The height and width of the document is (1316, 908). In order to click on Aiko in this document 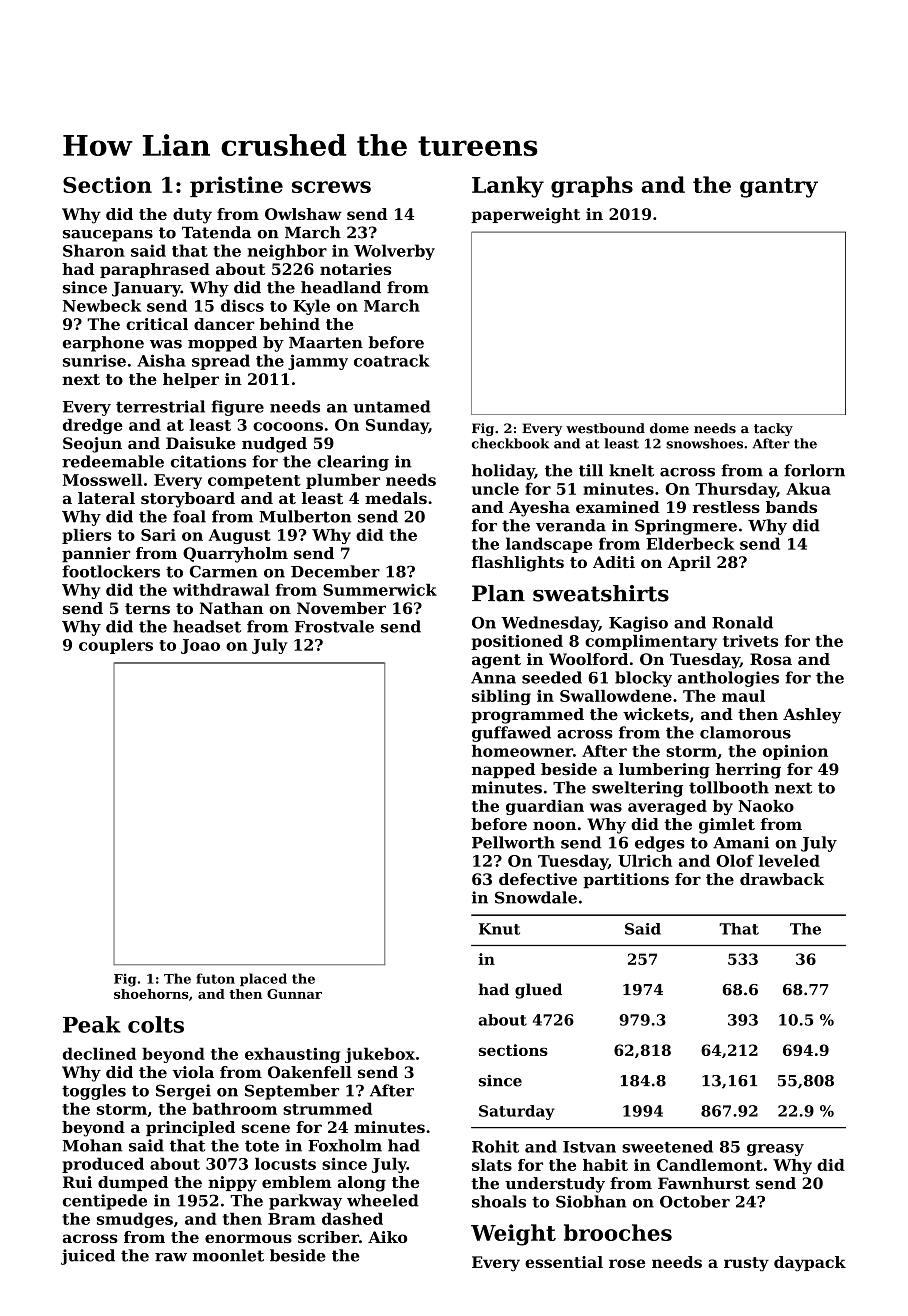, I will do `click(387, 1237)`.
